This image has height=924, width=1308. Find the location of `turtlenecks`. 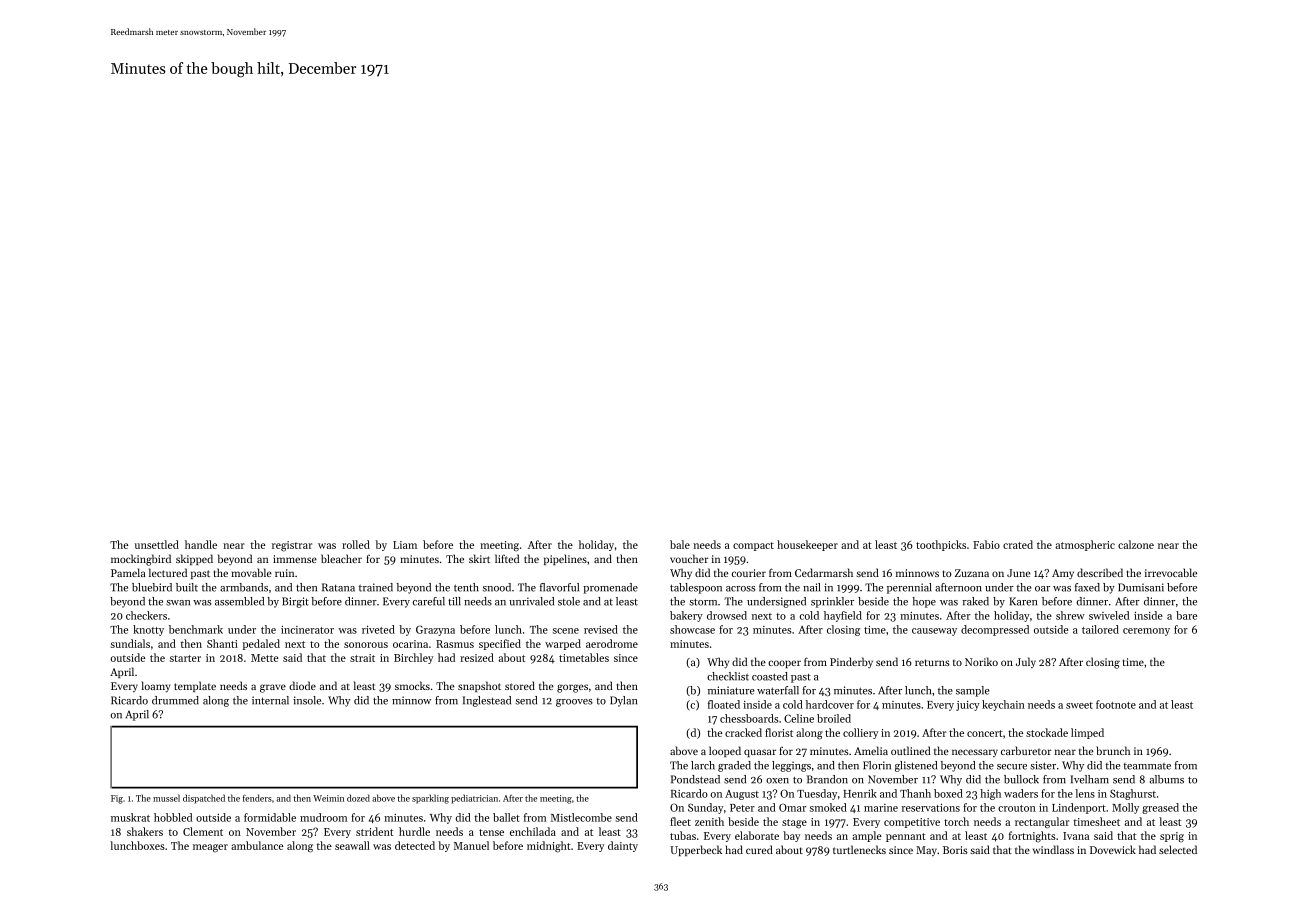

turtlenecks is located at coordinates (859, 849).
